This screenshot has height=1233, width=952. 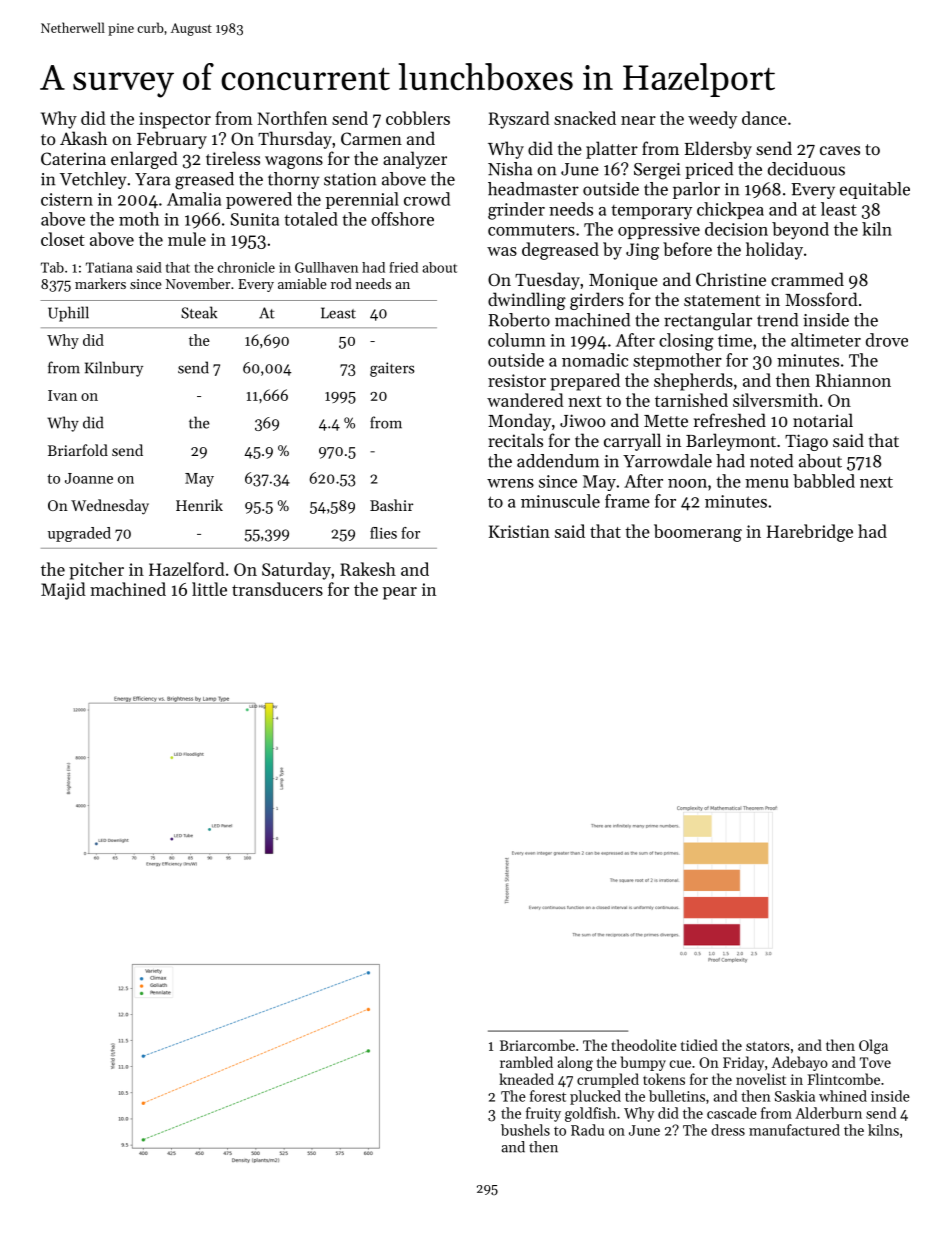 What do you see at coordinates (68, 314) in the screenshot?
I see `Uphill` at bounding box center [68, 314].
